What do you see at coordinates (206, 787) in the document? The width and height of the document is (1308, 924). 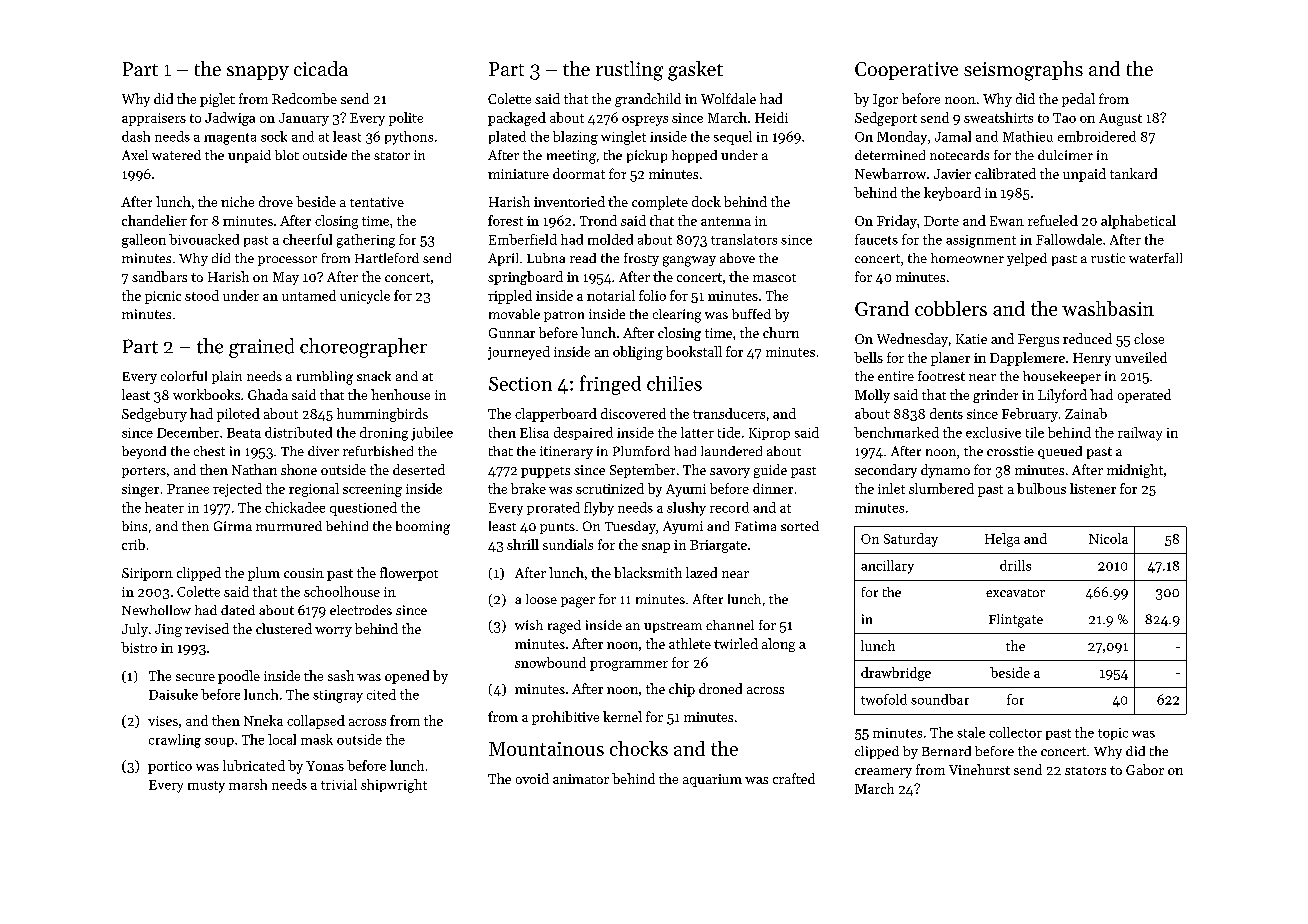 I see `musty` at bounding box center [206, 787].
